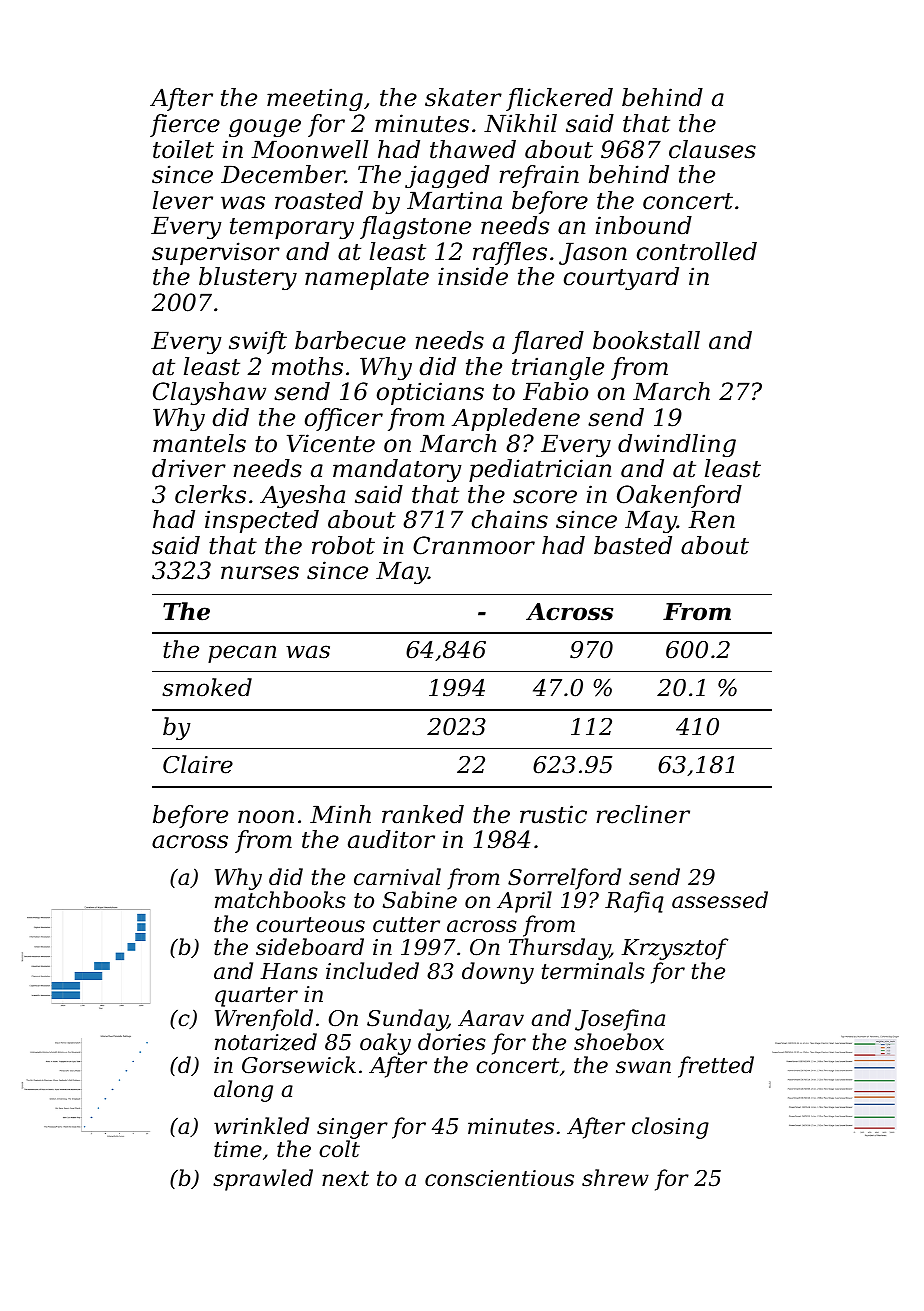 The height and width of the page is (1311, 924). Describe the element at coordinates (185, 125) in the page. I see `fierce` at that location.
